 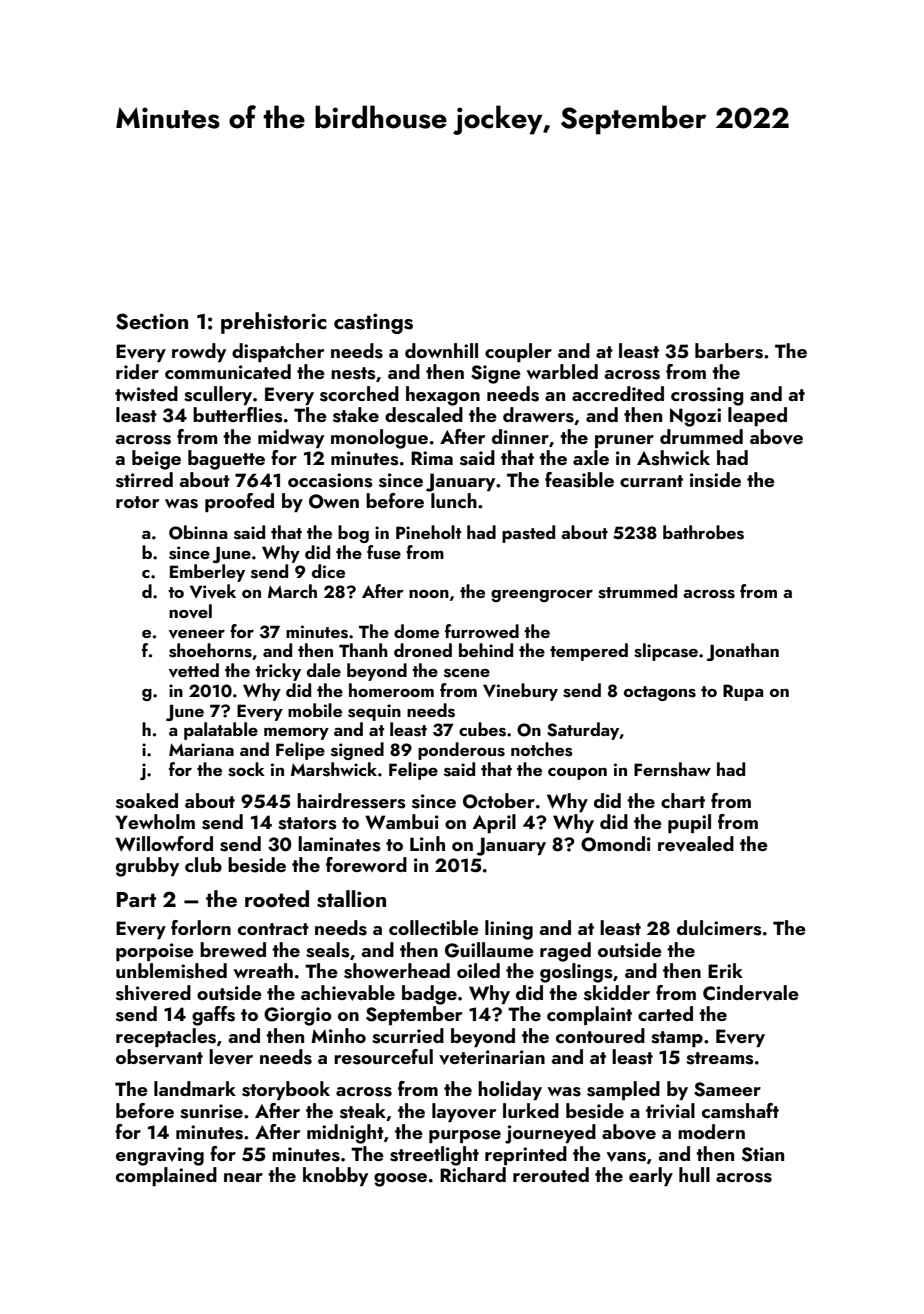 What do you see at coordinates (428, 532) in the image?
I see `Pineholt` at bounding box center [428, 532].
